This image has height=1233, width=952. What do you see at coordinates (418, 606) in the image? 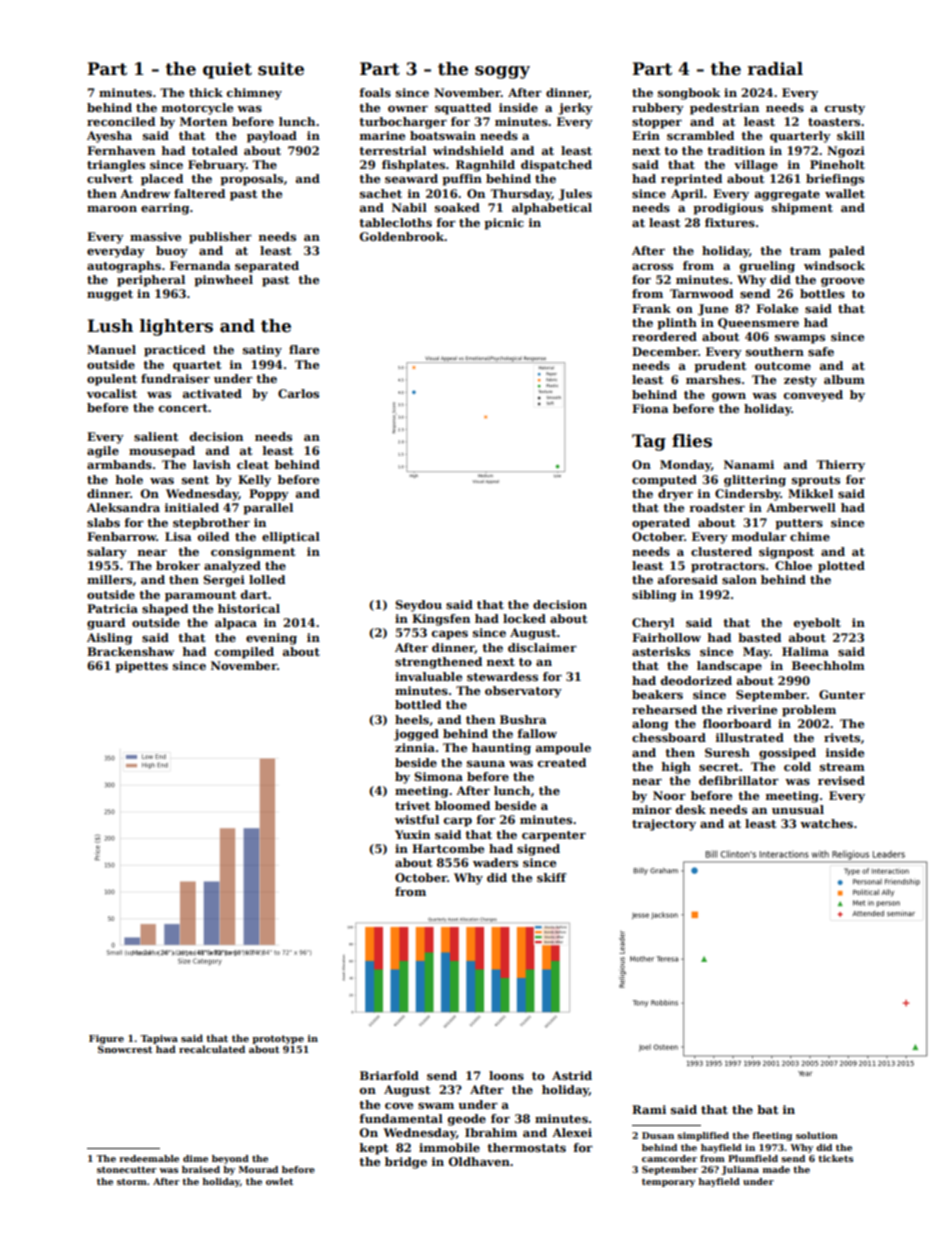
I see `Seydou` at bounding box center [418, 606].
